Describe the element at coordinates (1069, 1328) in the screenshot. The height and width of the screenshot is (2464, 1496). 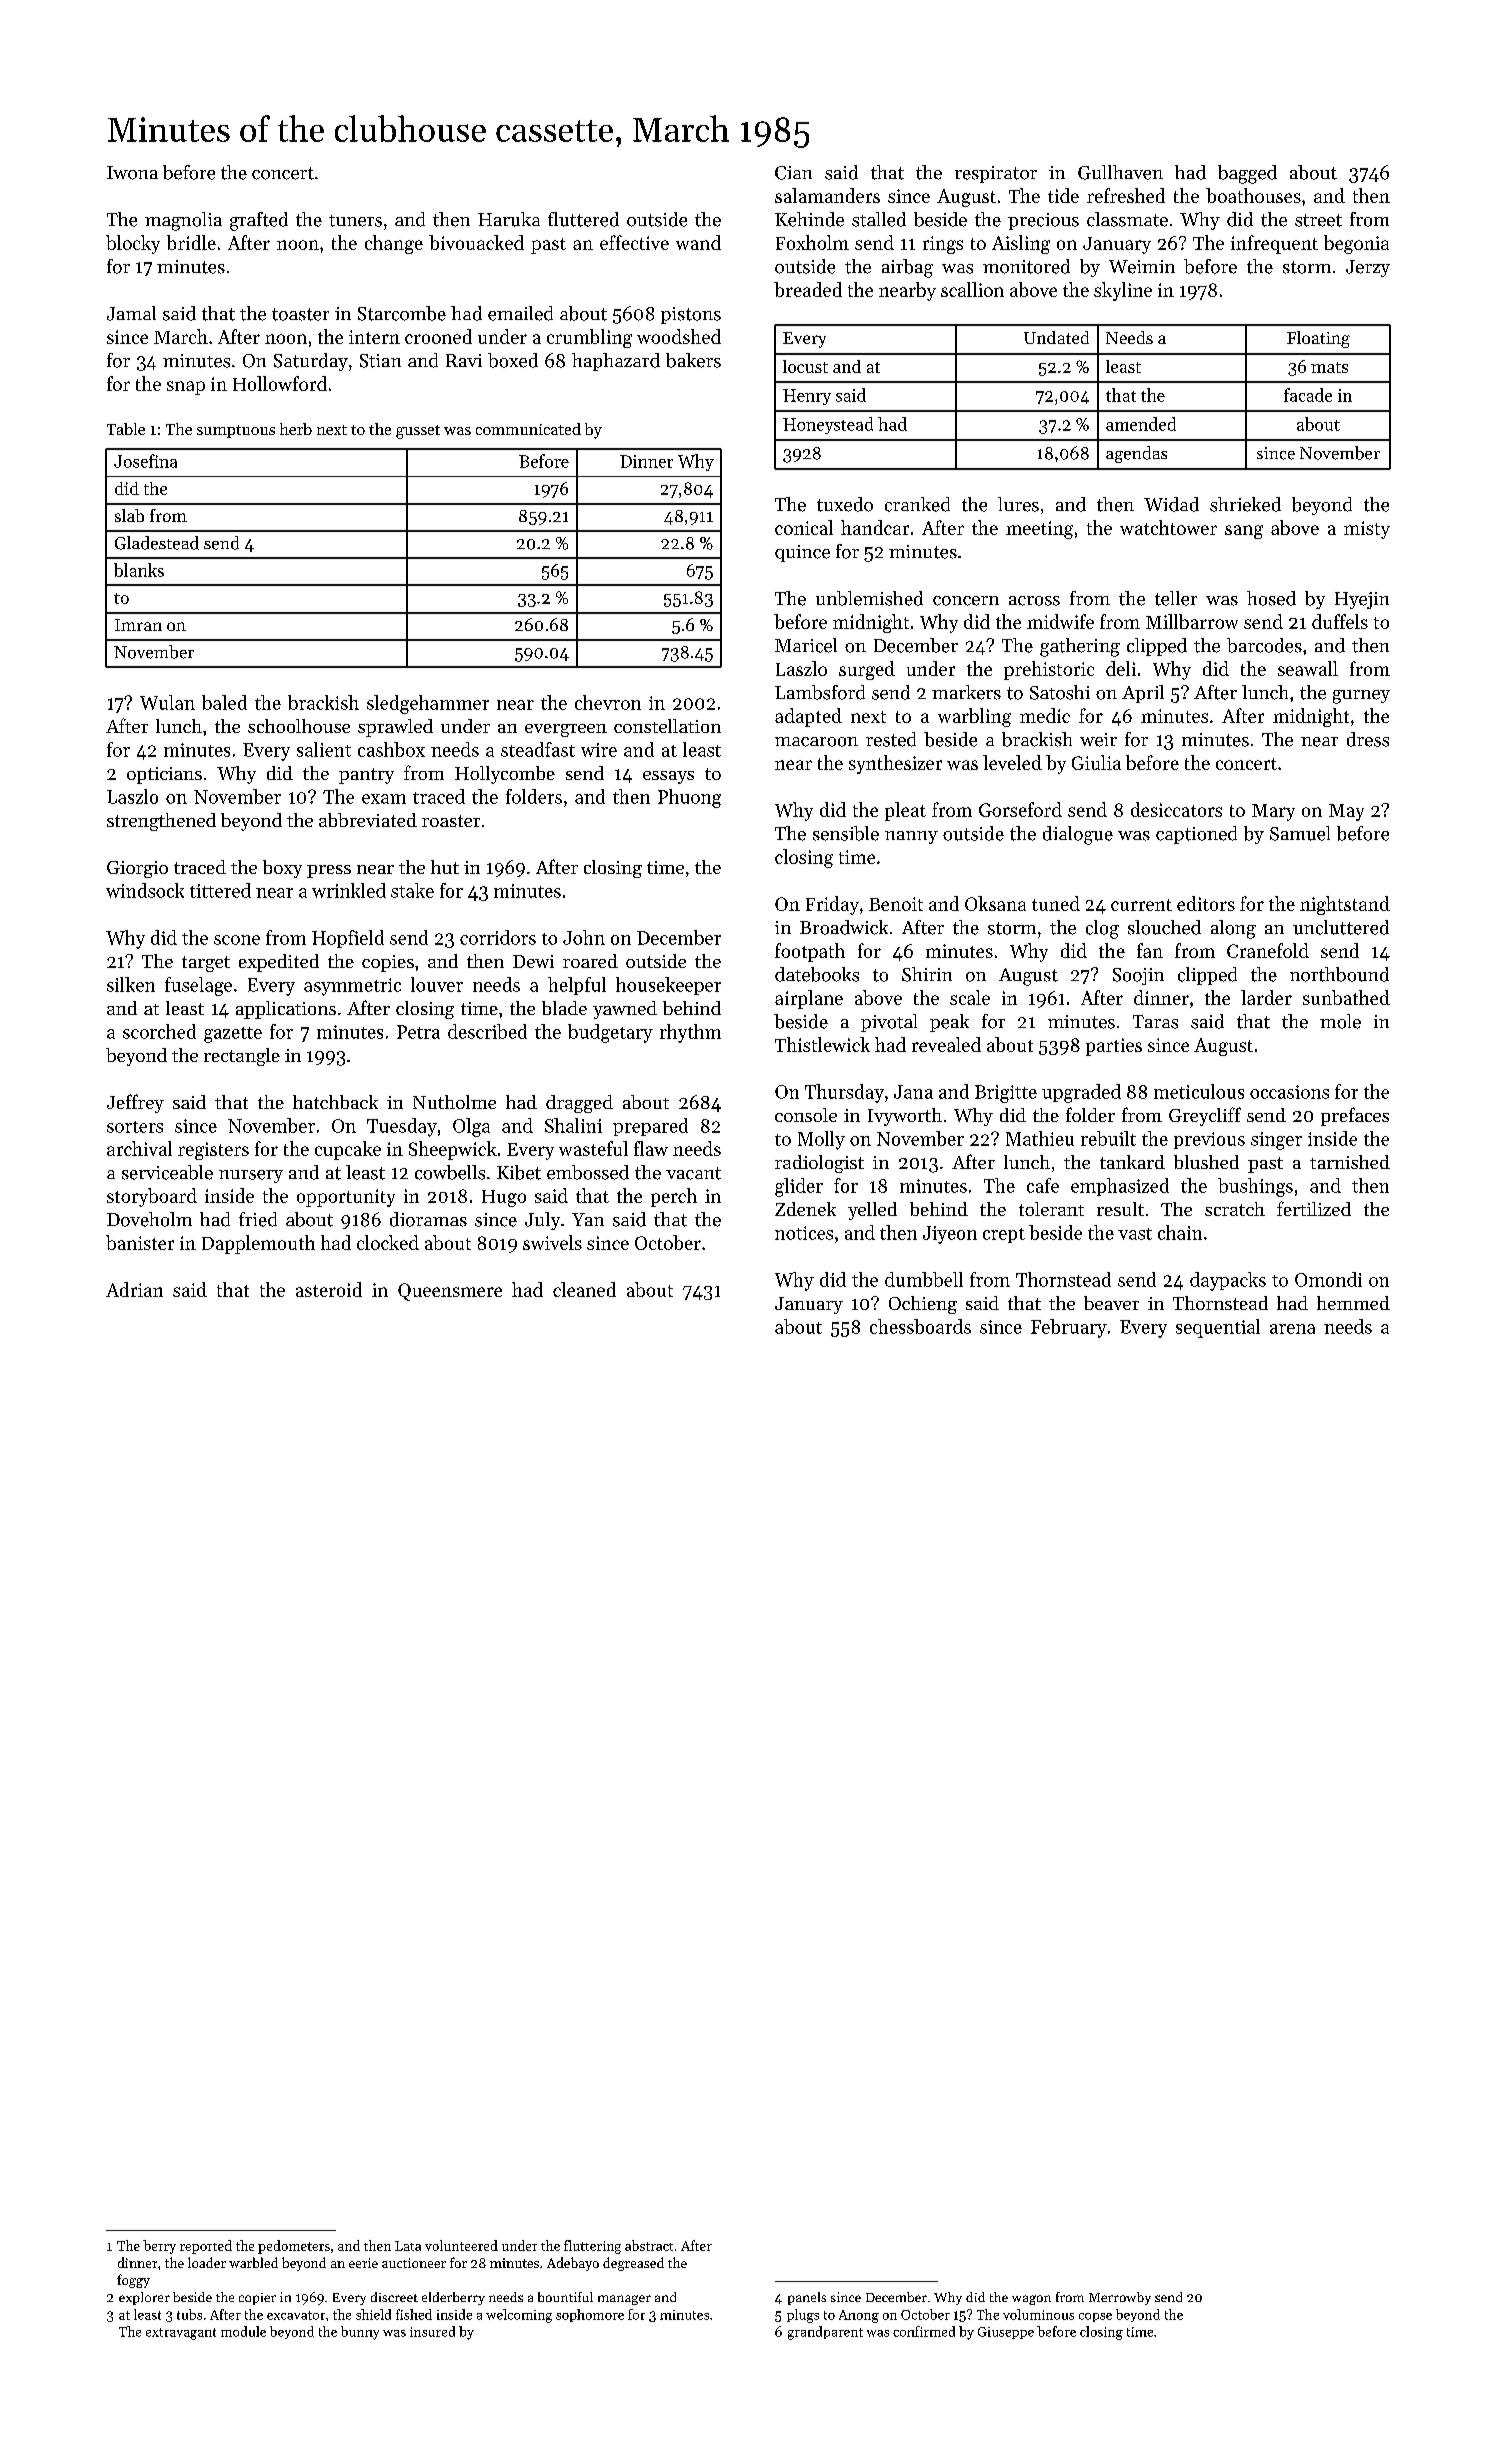
I see `February` at that location.
